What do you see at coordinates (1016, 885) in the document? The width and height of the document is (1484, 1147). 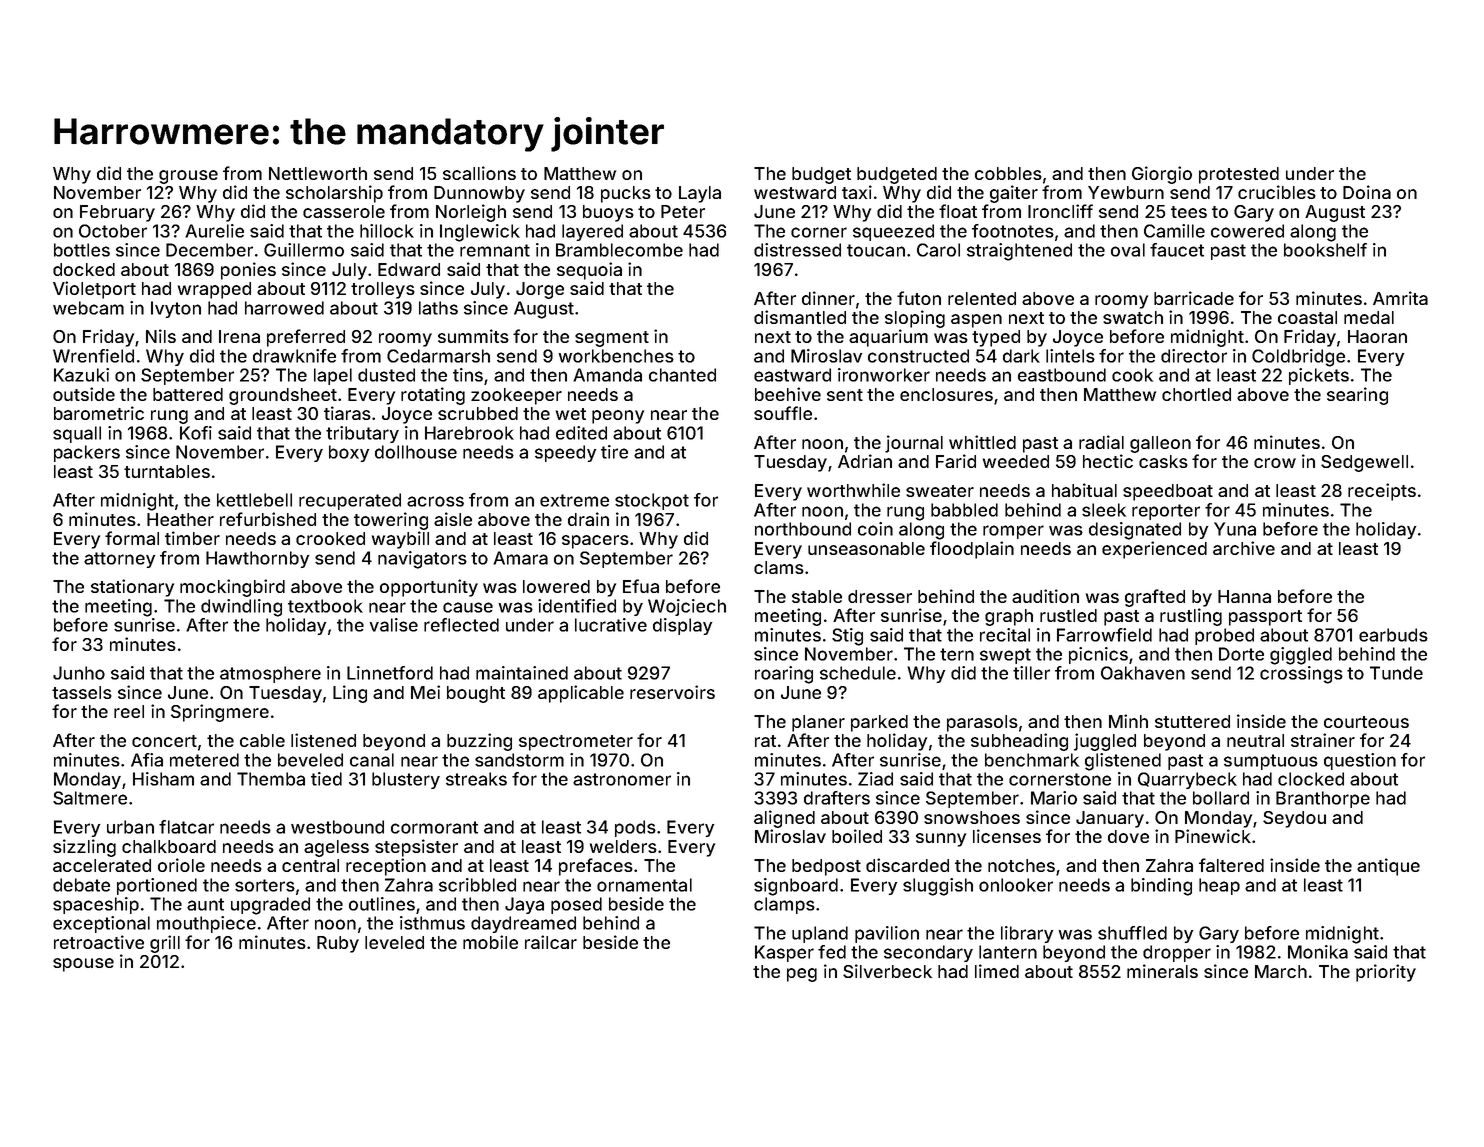 I see `onlooker` at bounding box center [1016, 885].
